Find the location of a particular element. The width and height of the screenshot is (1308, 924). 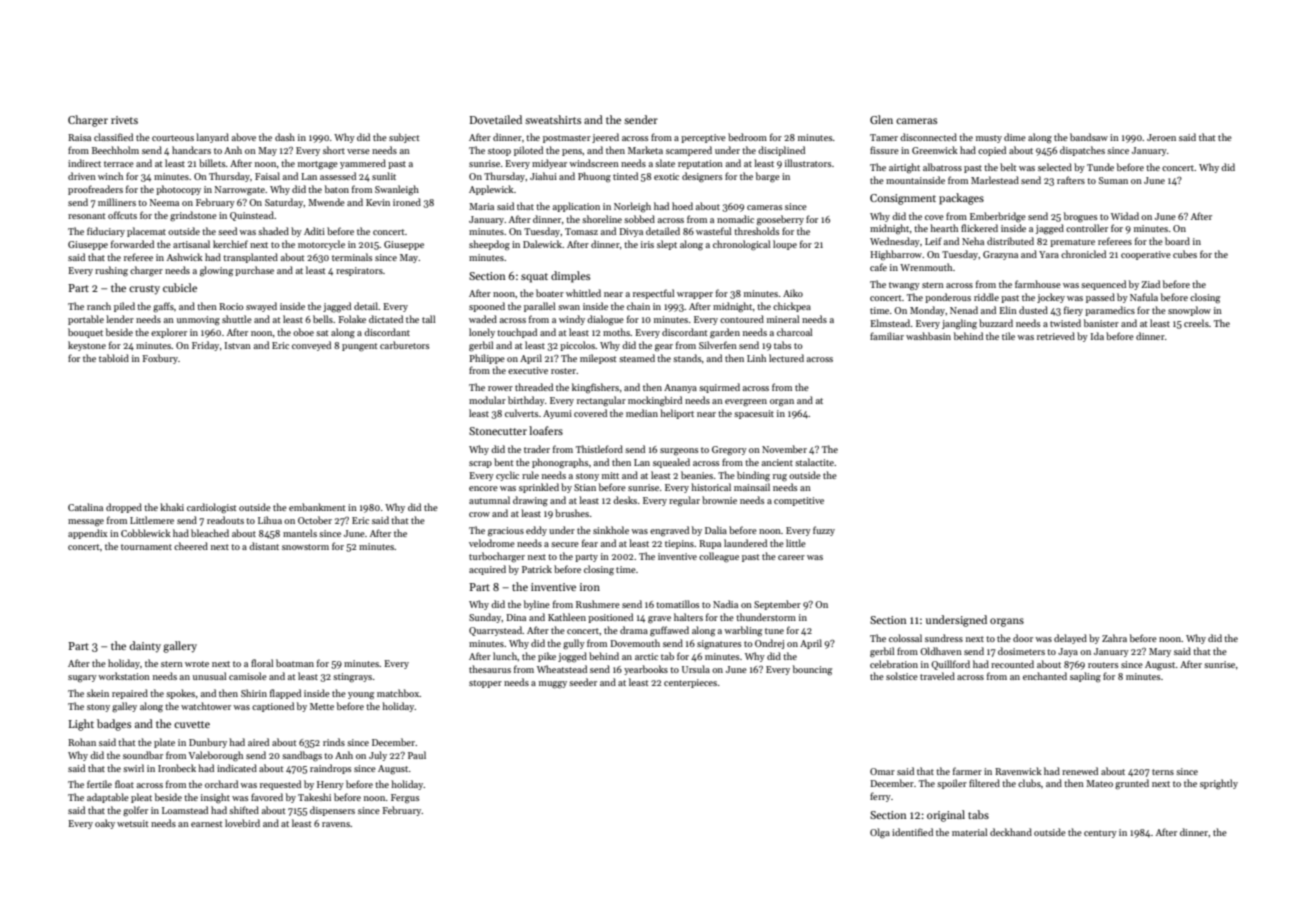

culverts is located at coordinates (521, 413).
